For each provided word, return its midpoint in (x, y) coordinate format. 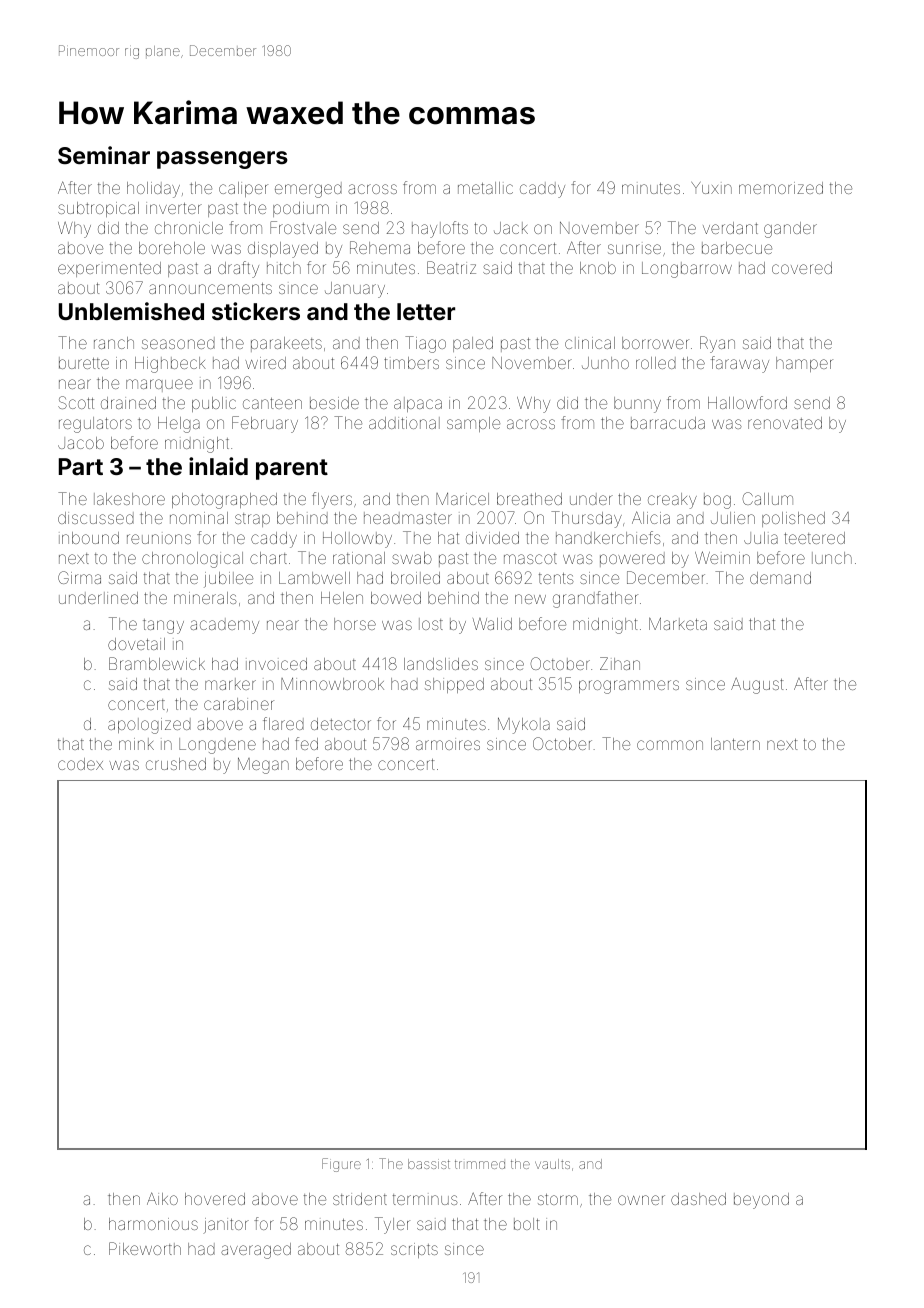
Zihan (620, 663)
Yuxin (711, 188)
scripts (414, 1250)
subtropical (98, 209)
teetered (814, 538)
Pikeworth (145, 1248)
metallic (485, 188)
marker (230, 684)
